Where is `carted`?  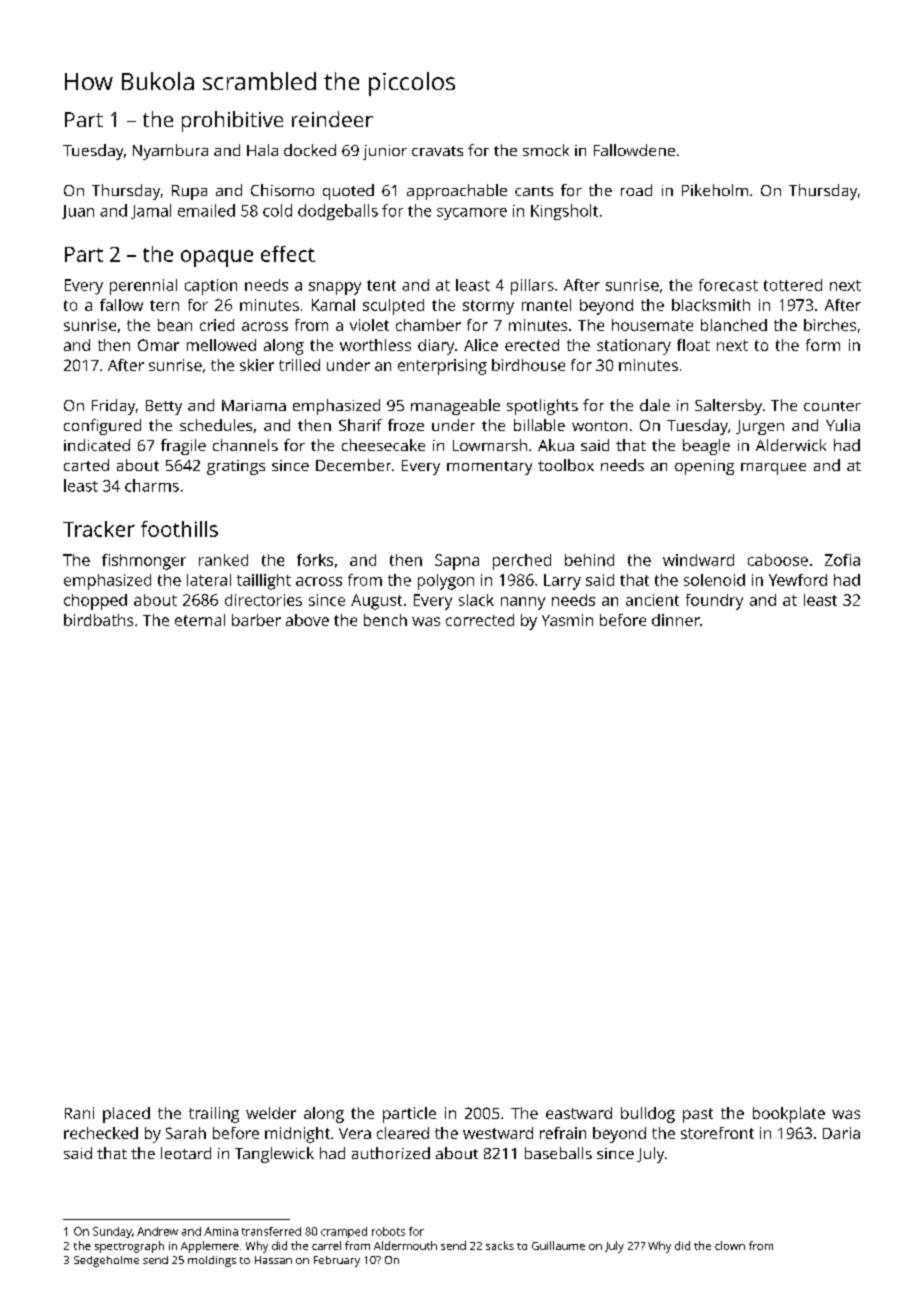 carted is located at coordinates (86, 465).
